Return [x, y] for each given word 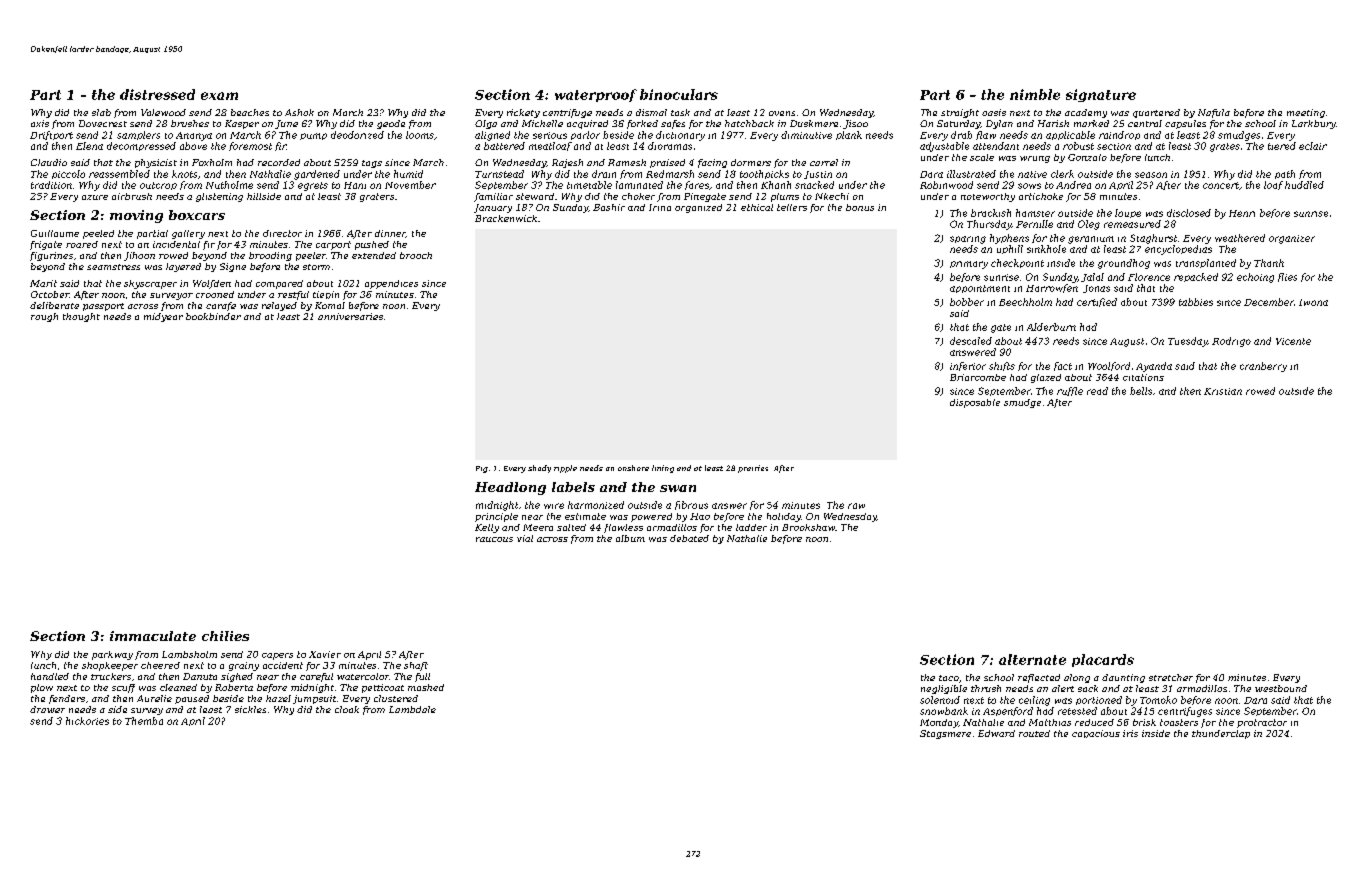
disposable [975, 403]
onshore [633, 468]
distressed [157, 94]
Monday [939, 723]
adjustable [944, 147]
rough [44, 317]
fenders [67, 699]
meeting [1306, 113]
